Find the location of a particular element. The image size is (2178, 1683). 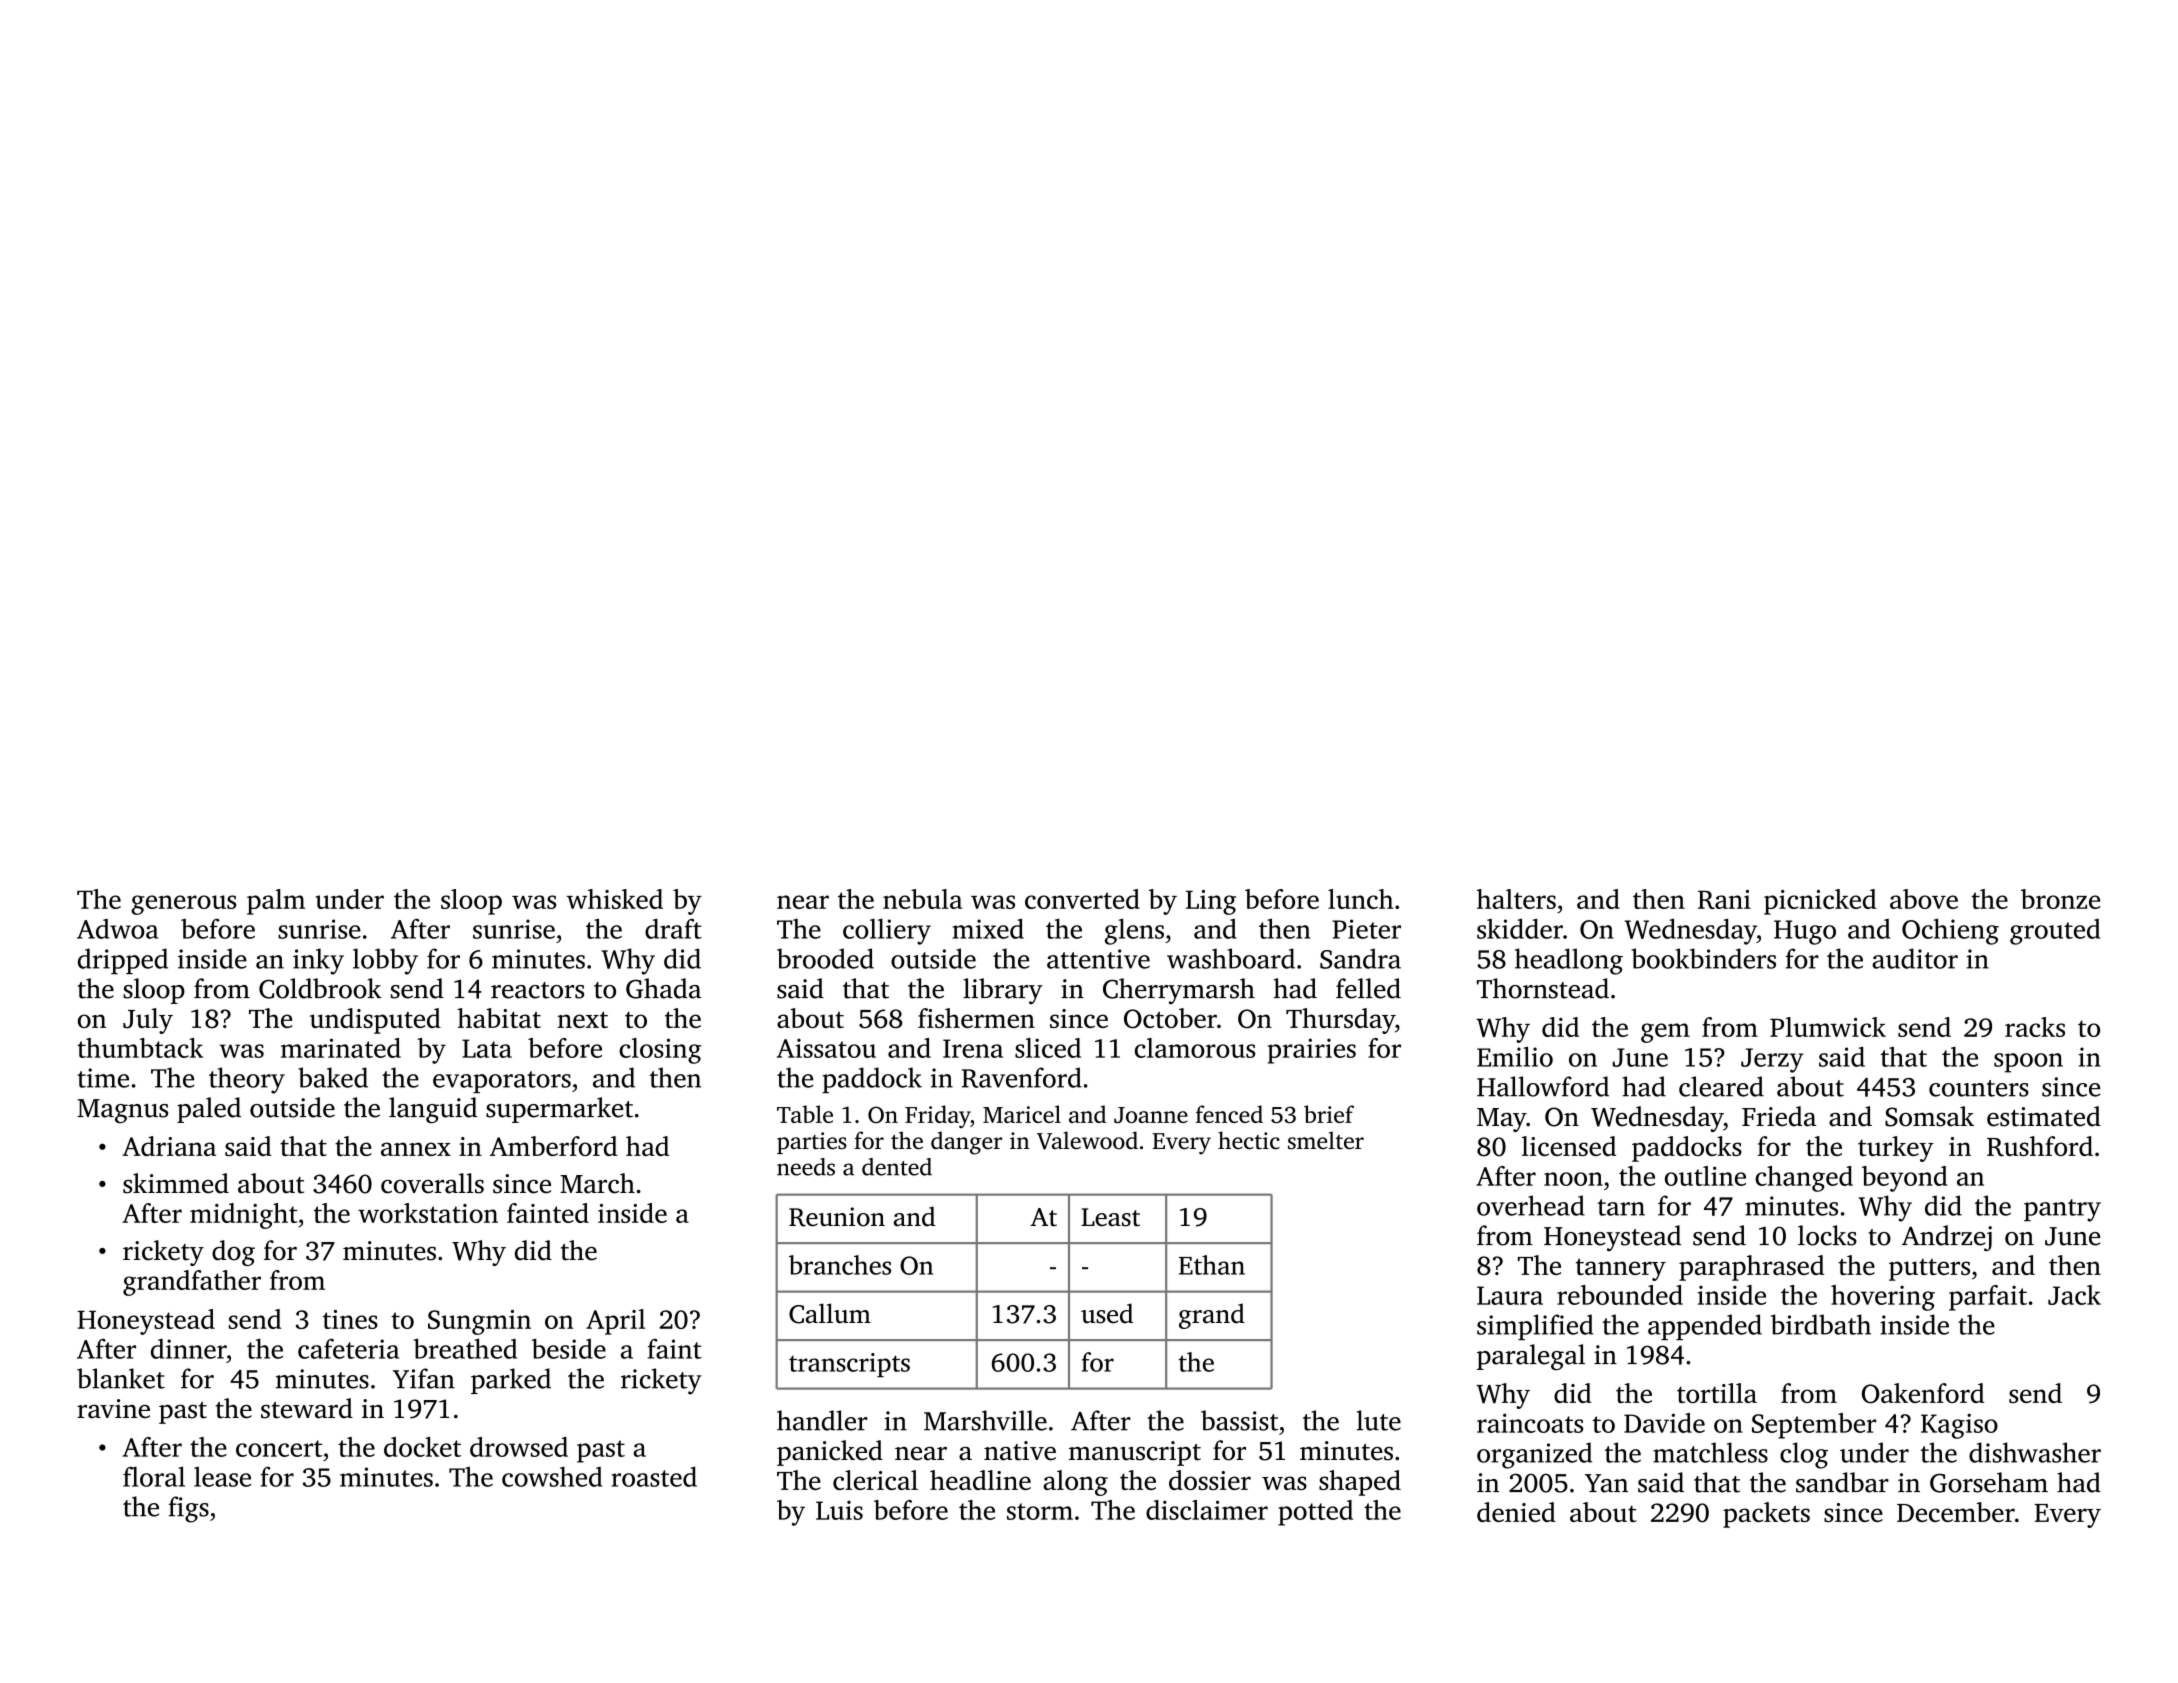

Plumwick is located at coordinates (1828, 1027).
